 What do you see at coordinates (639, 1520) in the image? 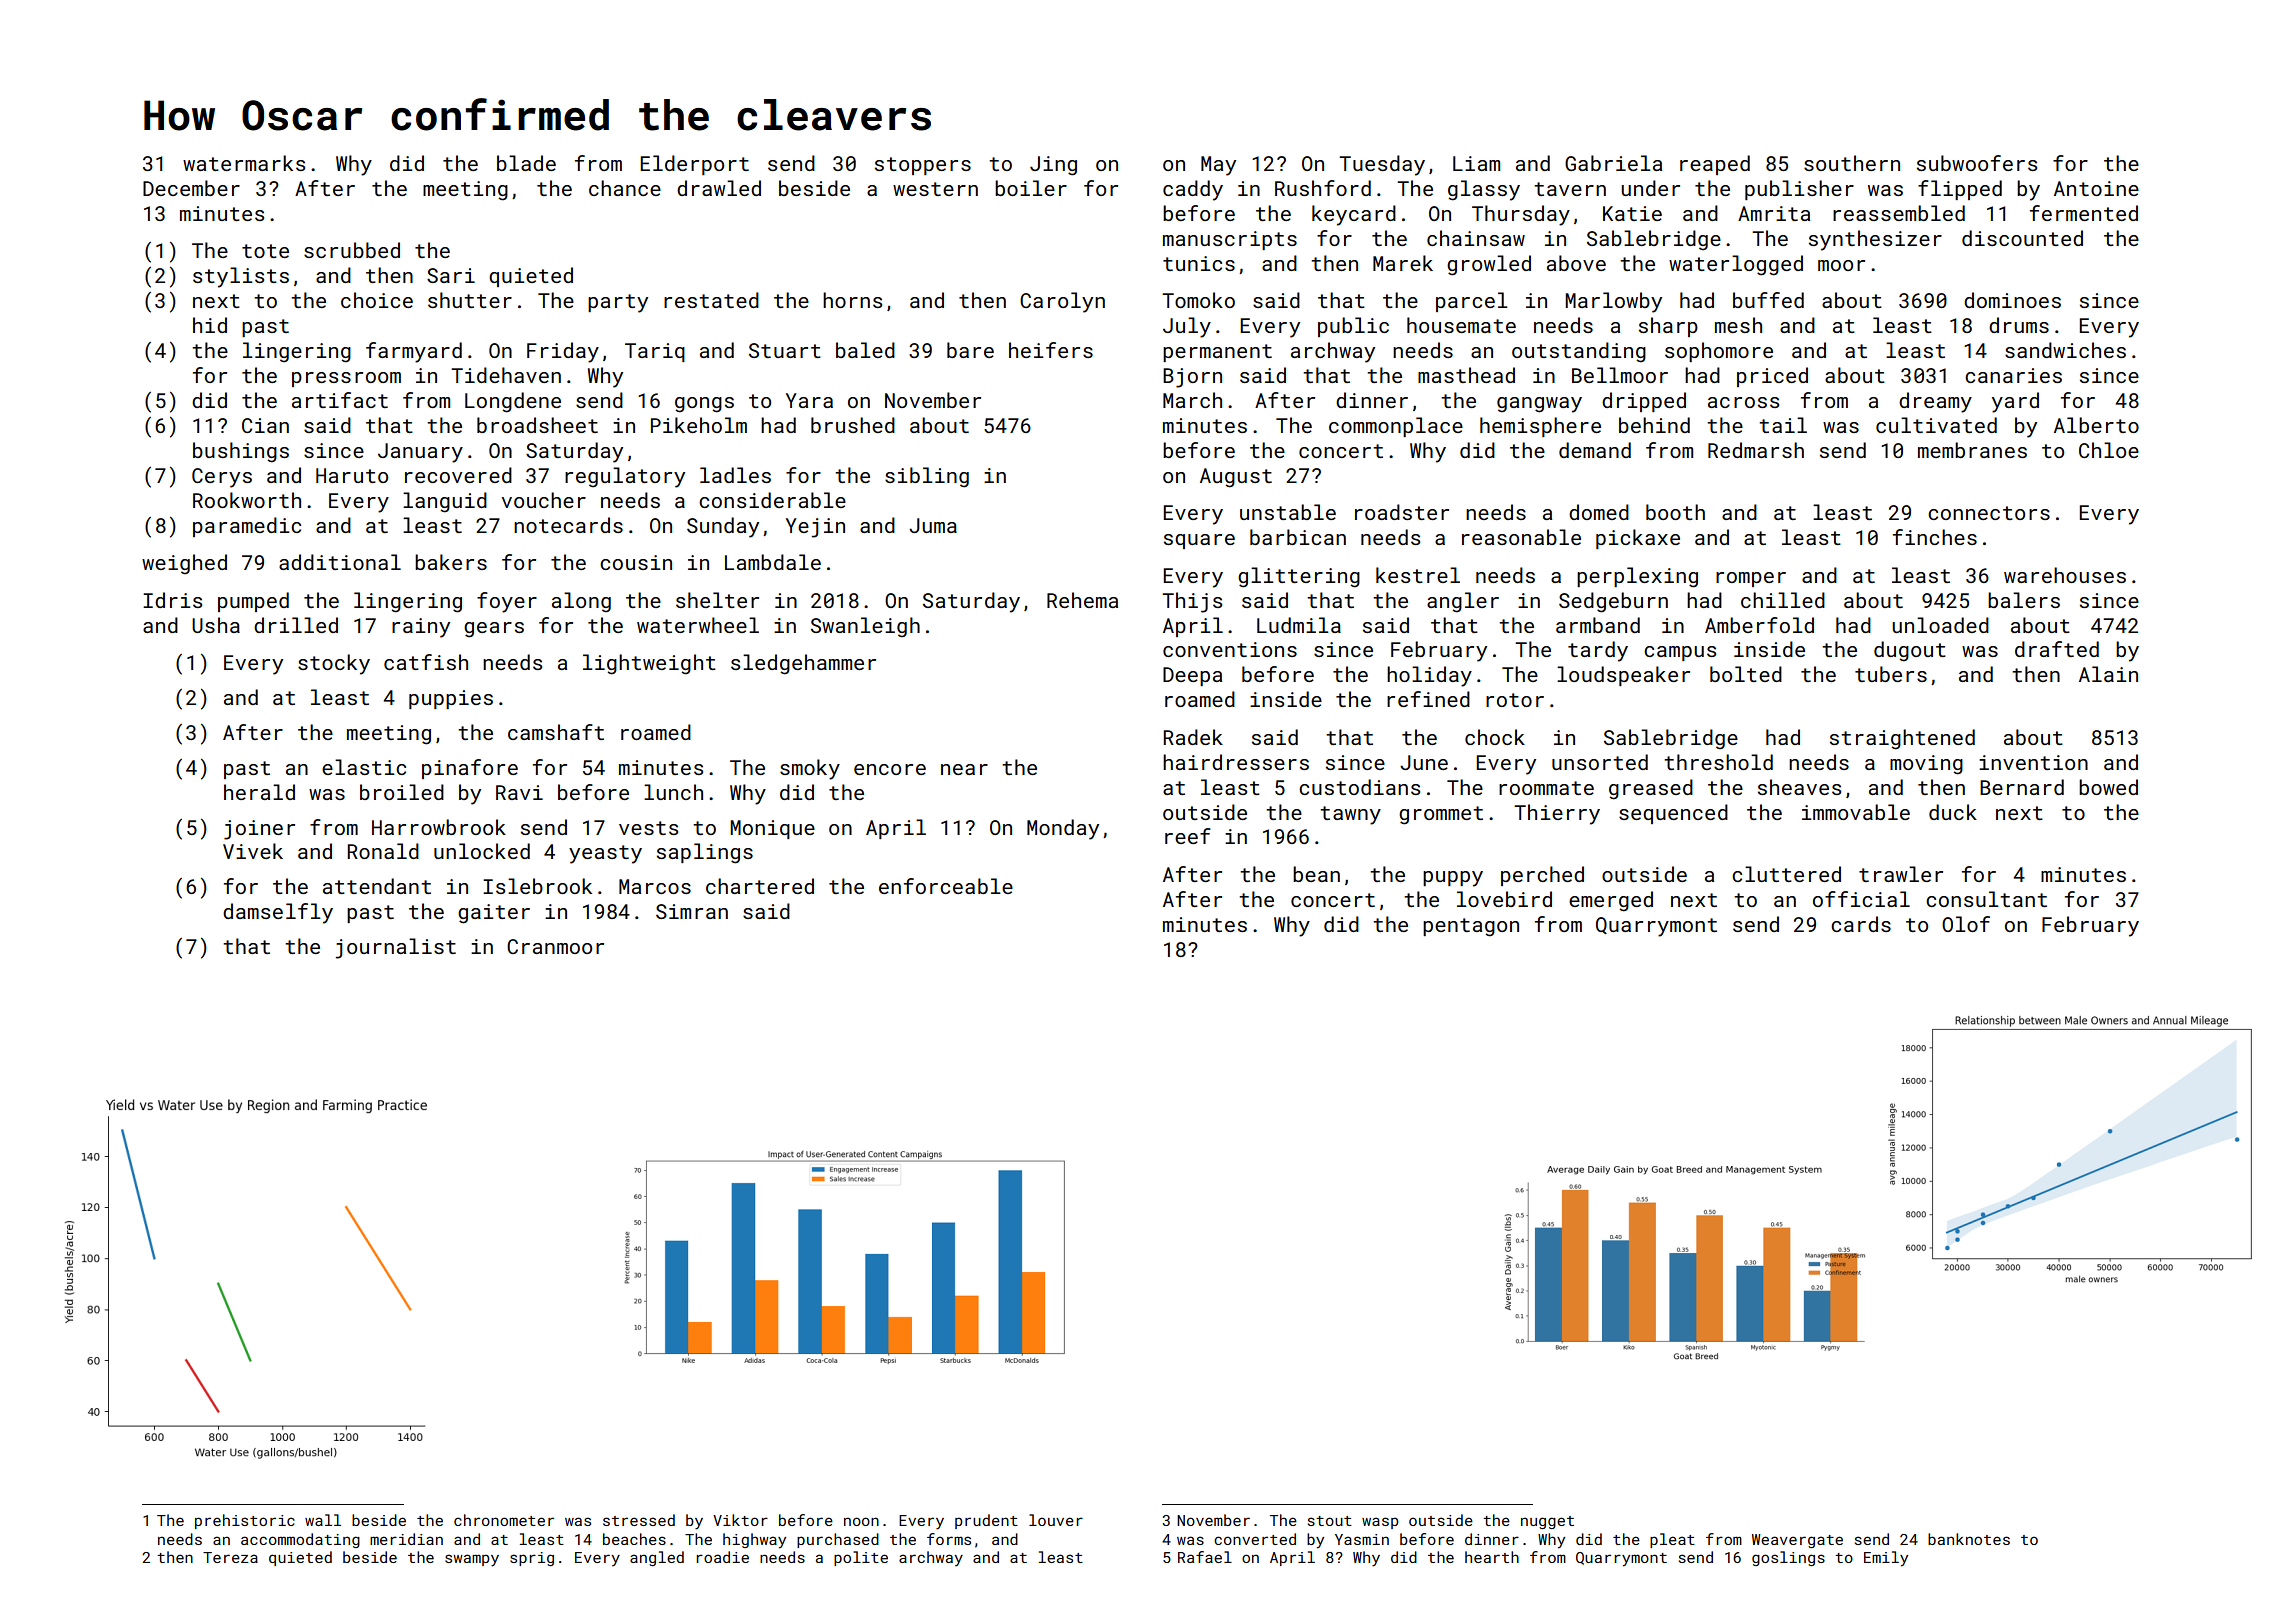
I see `stressed` at bounding box center [639, 1520].
